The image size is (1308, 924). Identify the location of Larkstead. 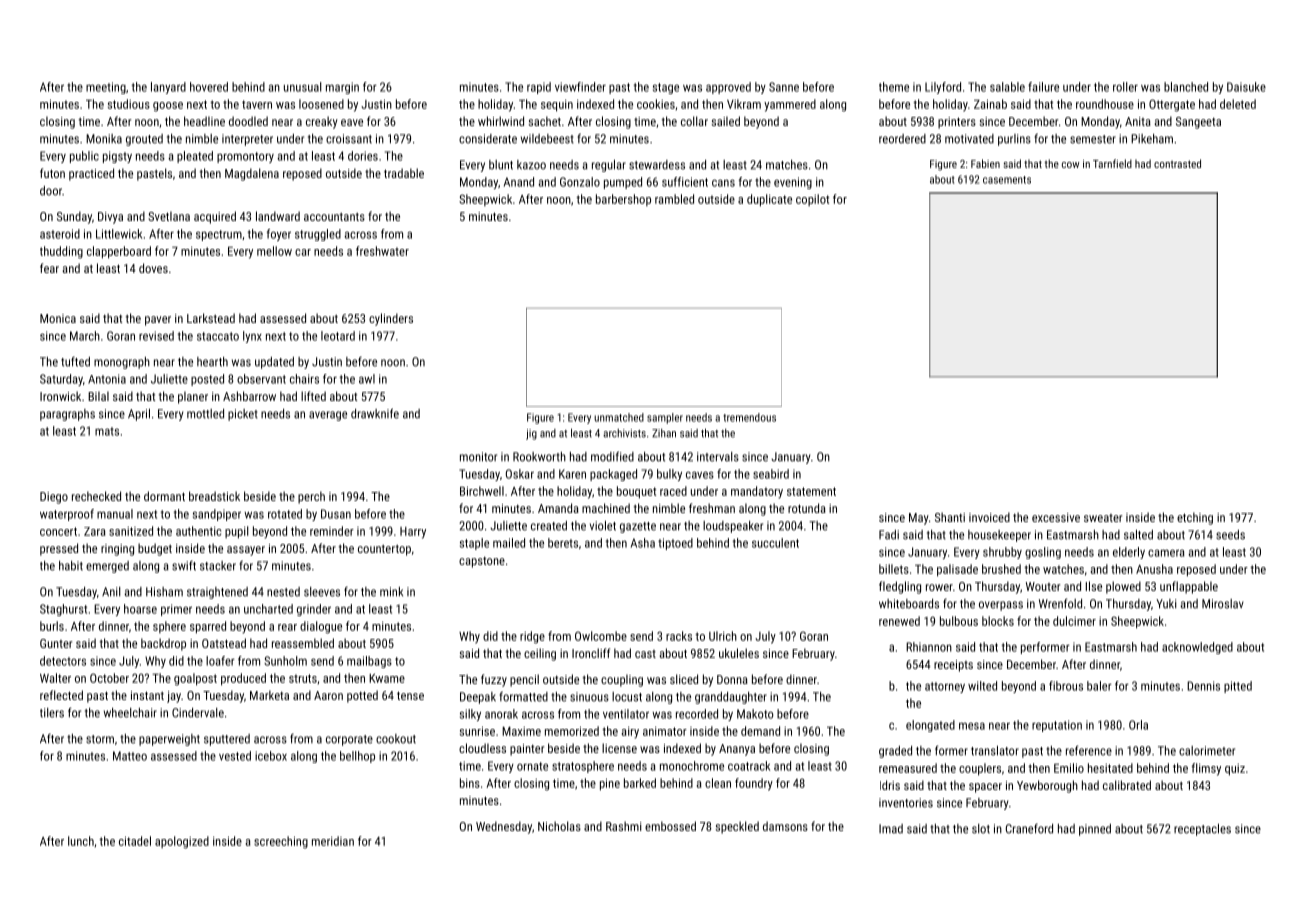
(211, 318).
